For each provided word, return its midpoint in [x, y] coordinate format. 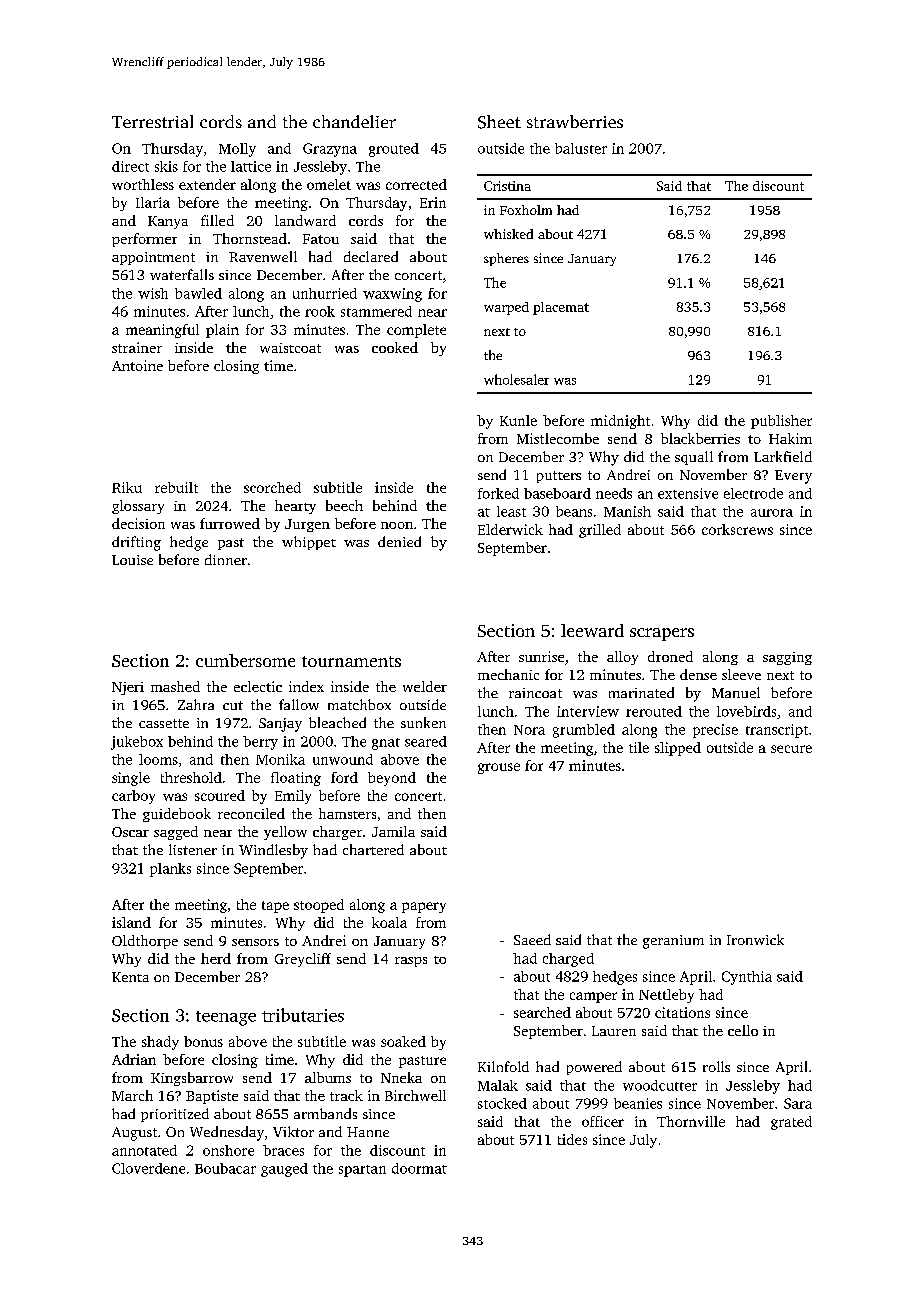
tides [572, 1139]
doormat [419, 1168]
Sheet [499, 122]
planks [170, 870]
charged [568, 960]
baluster [581, 148]
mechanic [508, 674]
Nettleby [666, 996]
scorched [272, 487]
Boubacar [225, 1168]
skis [166, 166]
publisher [781, 422]
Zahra [196, 704]
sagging [787, 658]
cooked [395, 347]
